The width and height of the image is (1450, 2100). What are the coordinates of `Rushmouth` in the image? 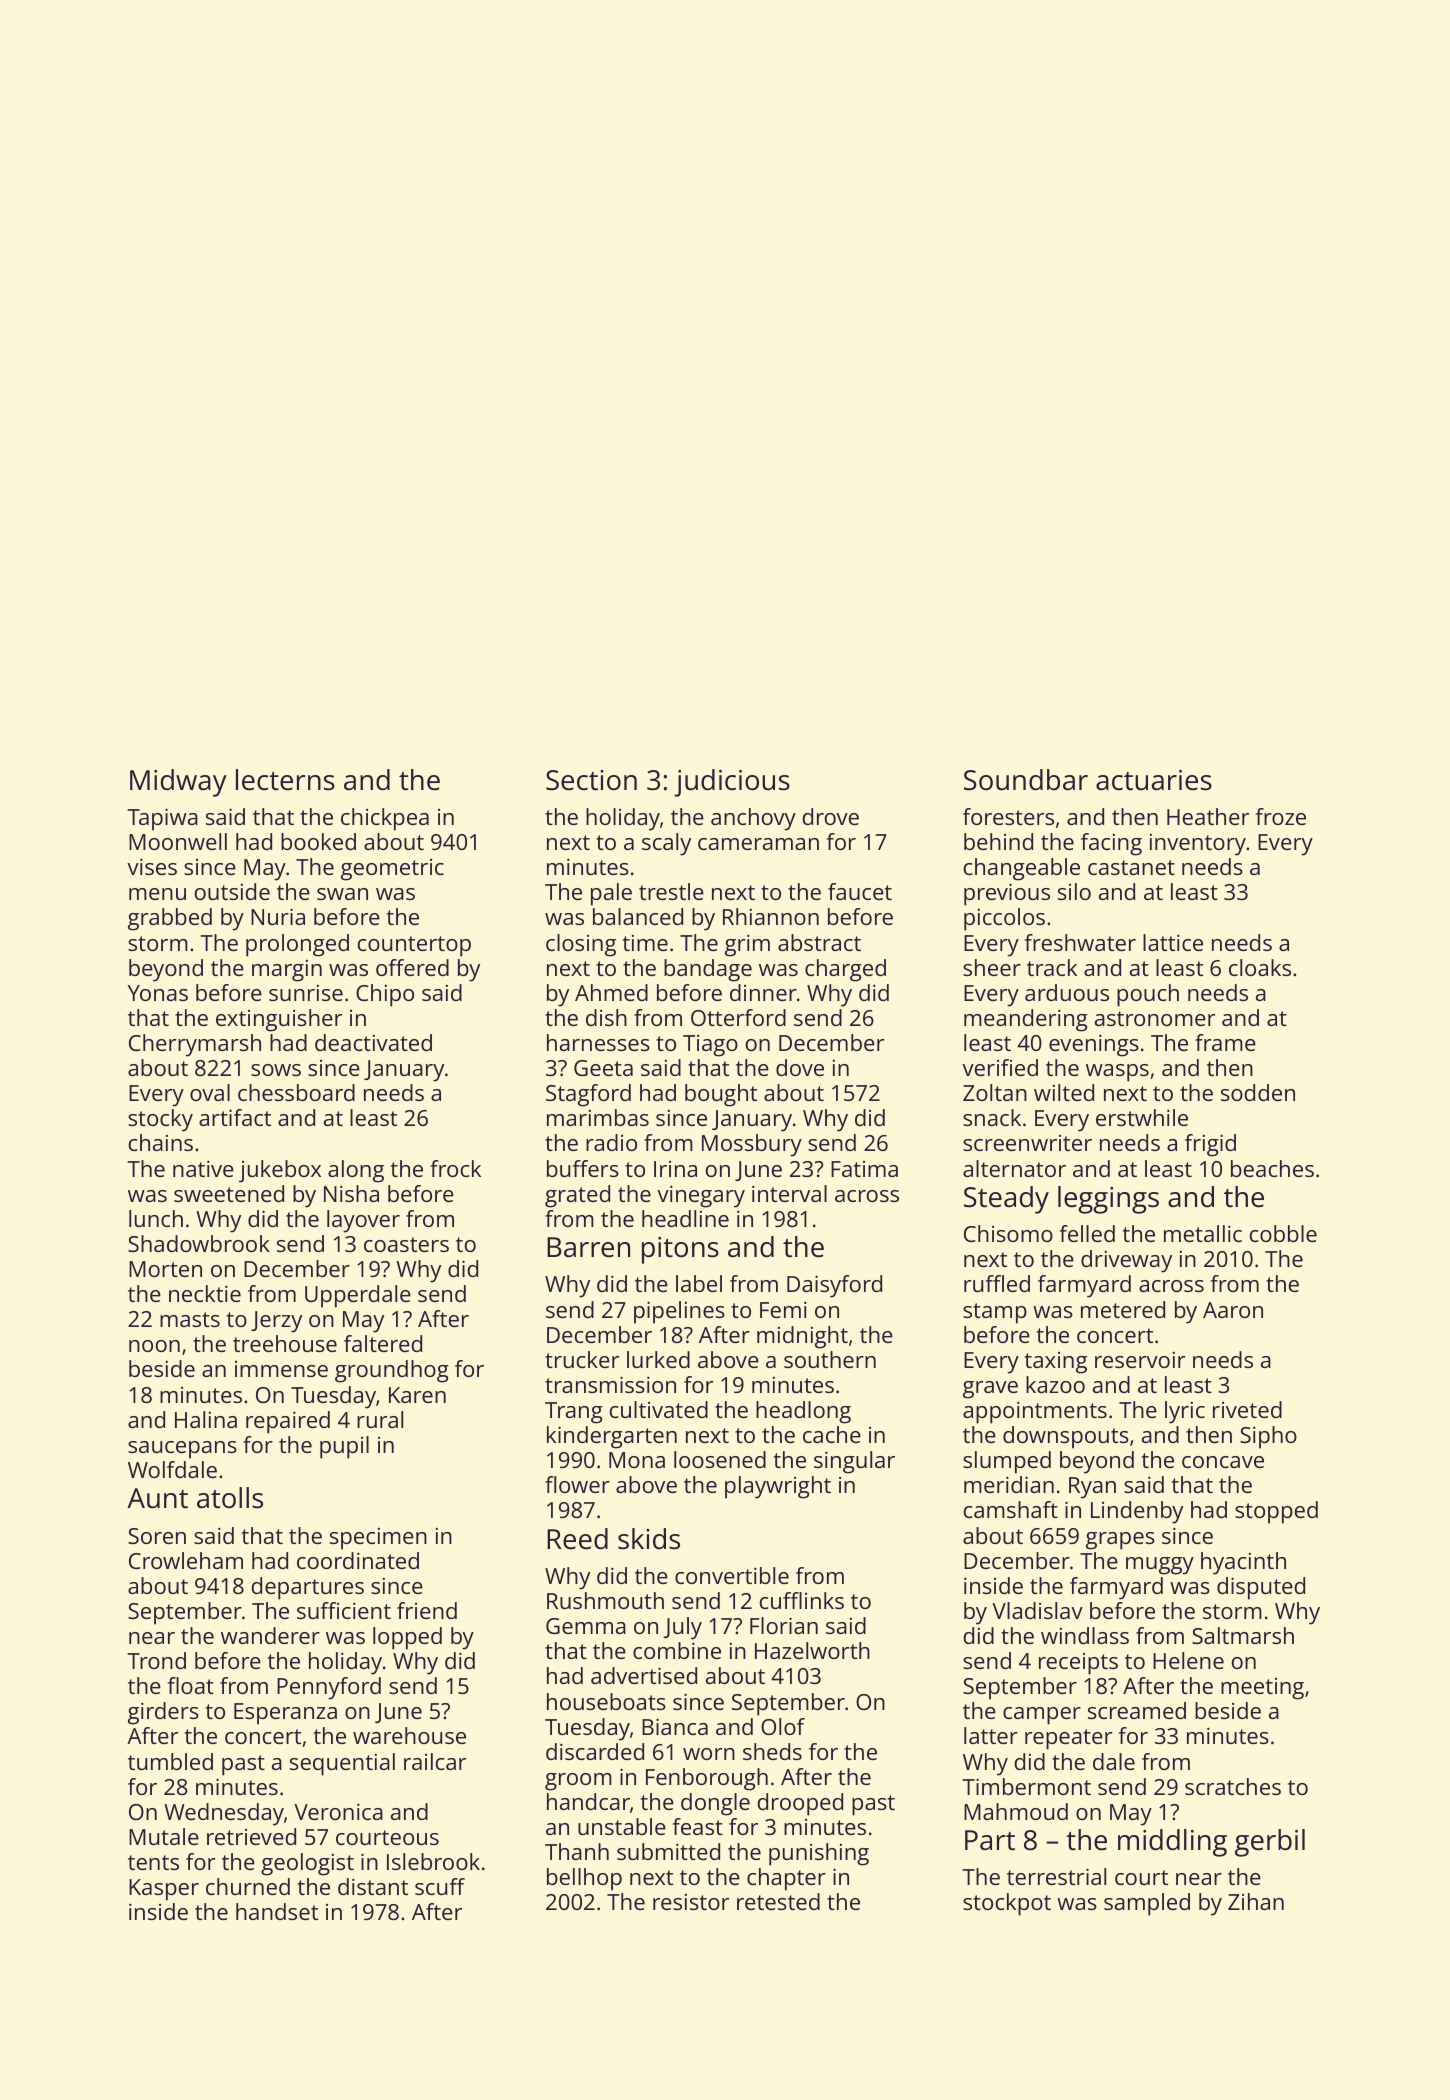 It's located at (605, 1600).
